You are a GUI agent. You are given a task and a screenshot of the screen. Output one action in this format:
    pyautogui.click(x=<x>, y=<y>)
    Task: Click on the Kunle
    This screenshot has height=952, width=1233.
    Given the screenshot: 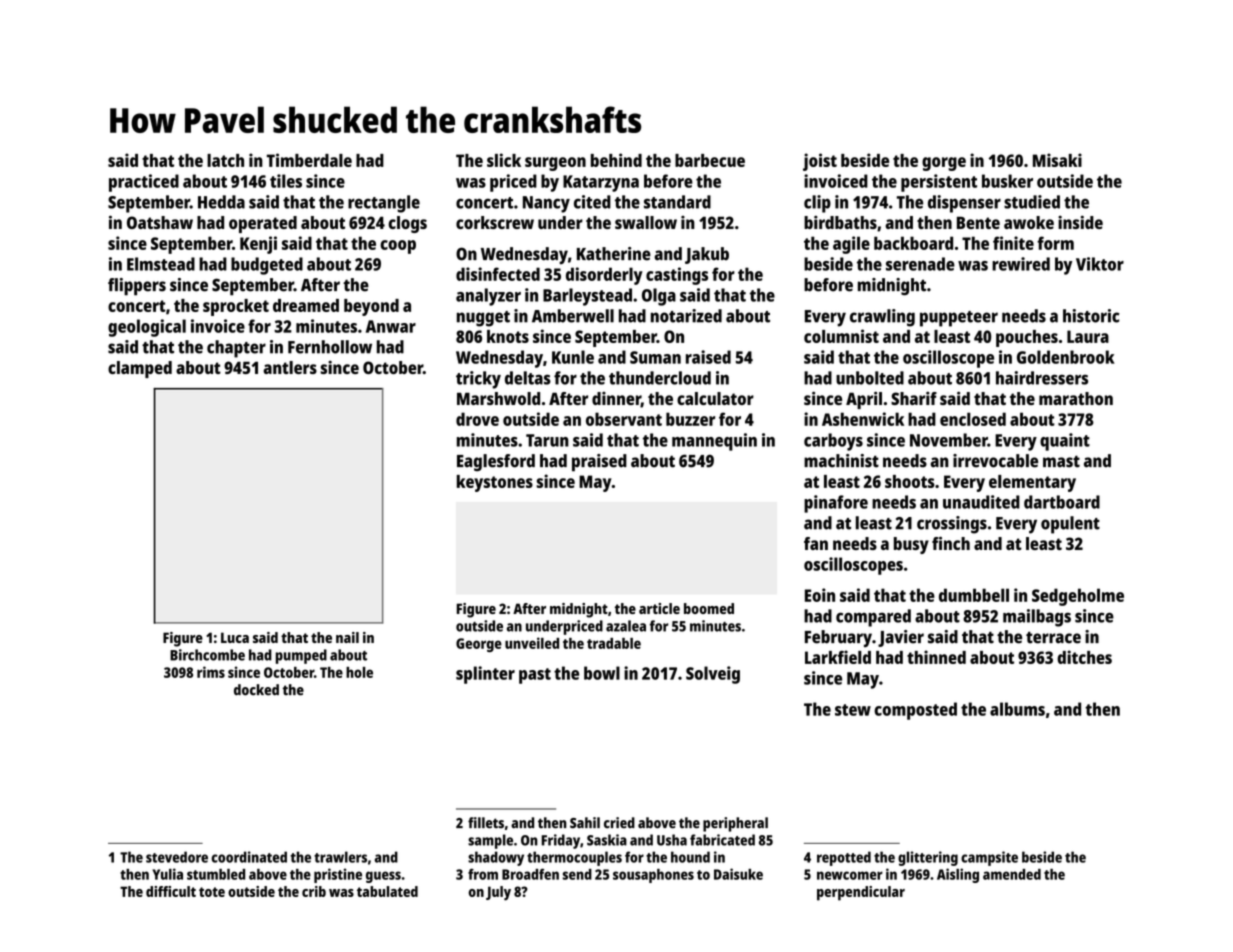 What is the action you would take?
    pyautogui.click(x=573, y=357)
